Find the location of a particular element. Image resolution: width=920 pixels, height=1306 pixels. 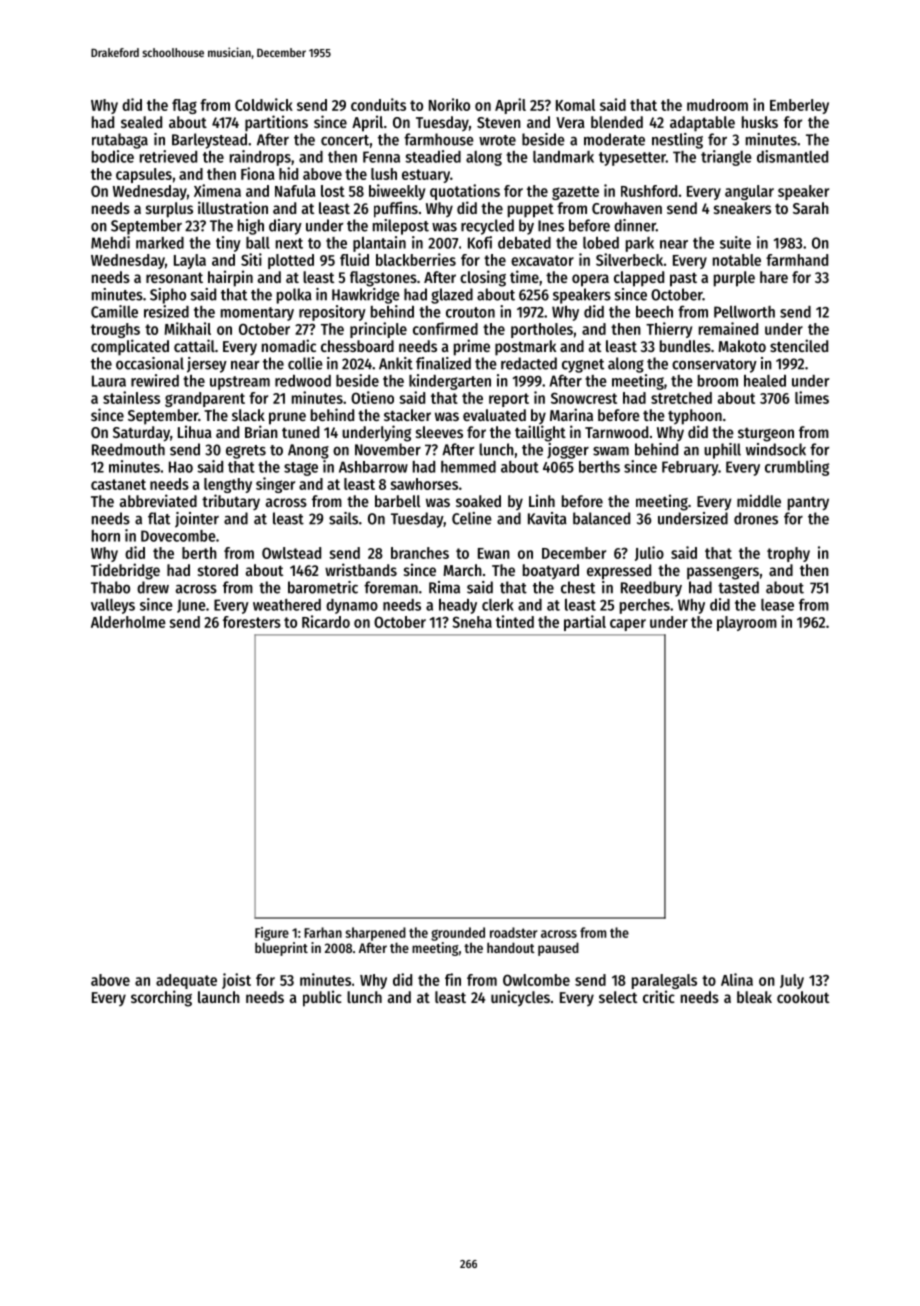

hemmed is located at coordinates (468, 467).
